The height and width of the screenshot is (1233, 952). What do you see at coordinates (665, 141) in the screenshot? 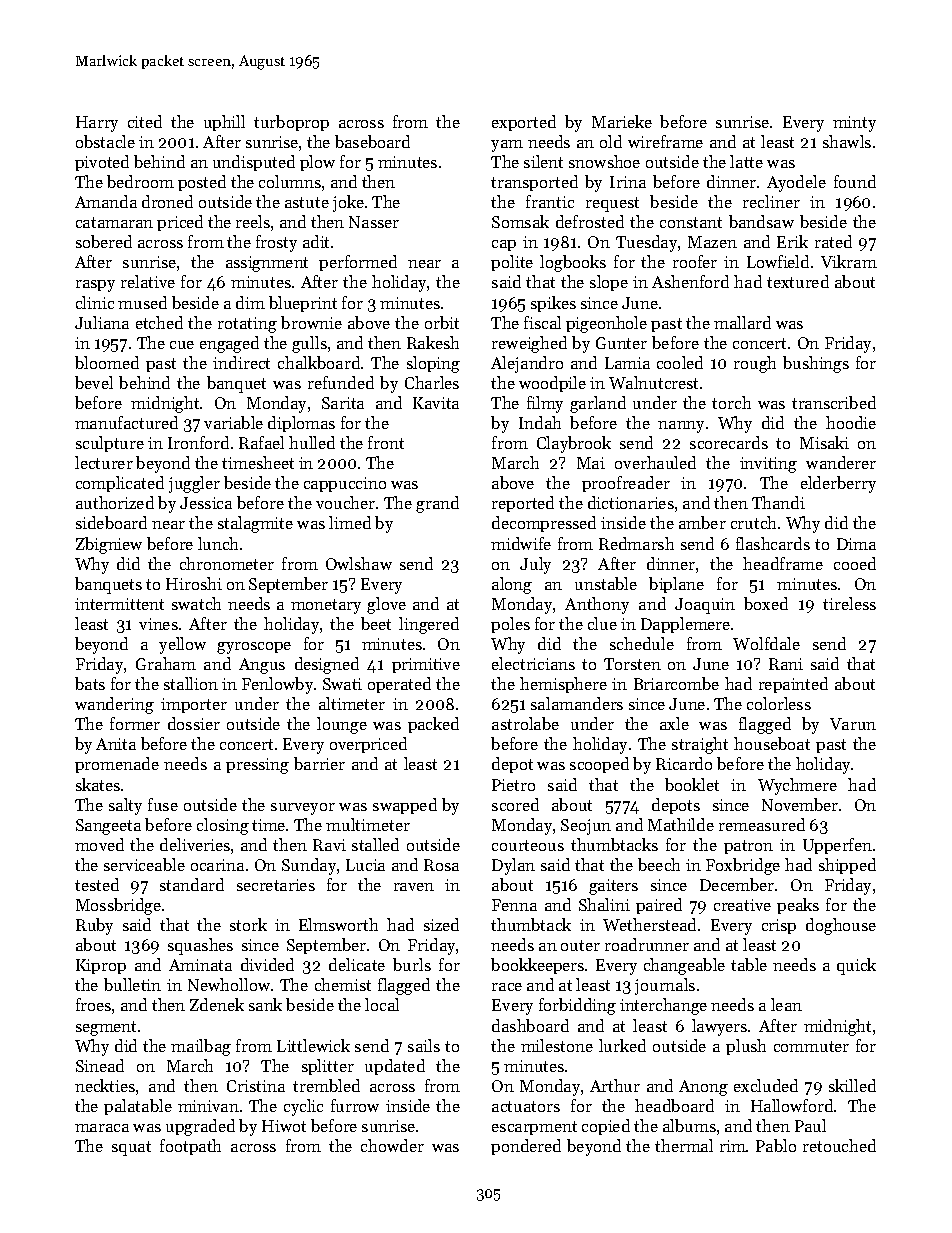
I see `wireframe` at bounding box center [665, 141].
